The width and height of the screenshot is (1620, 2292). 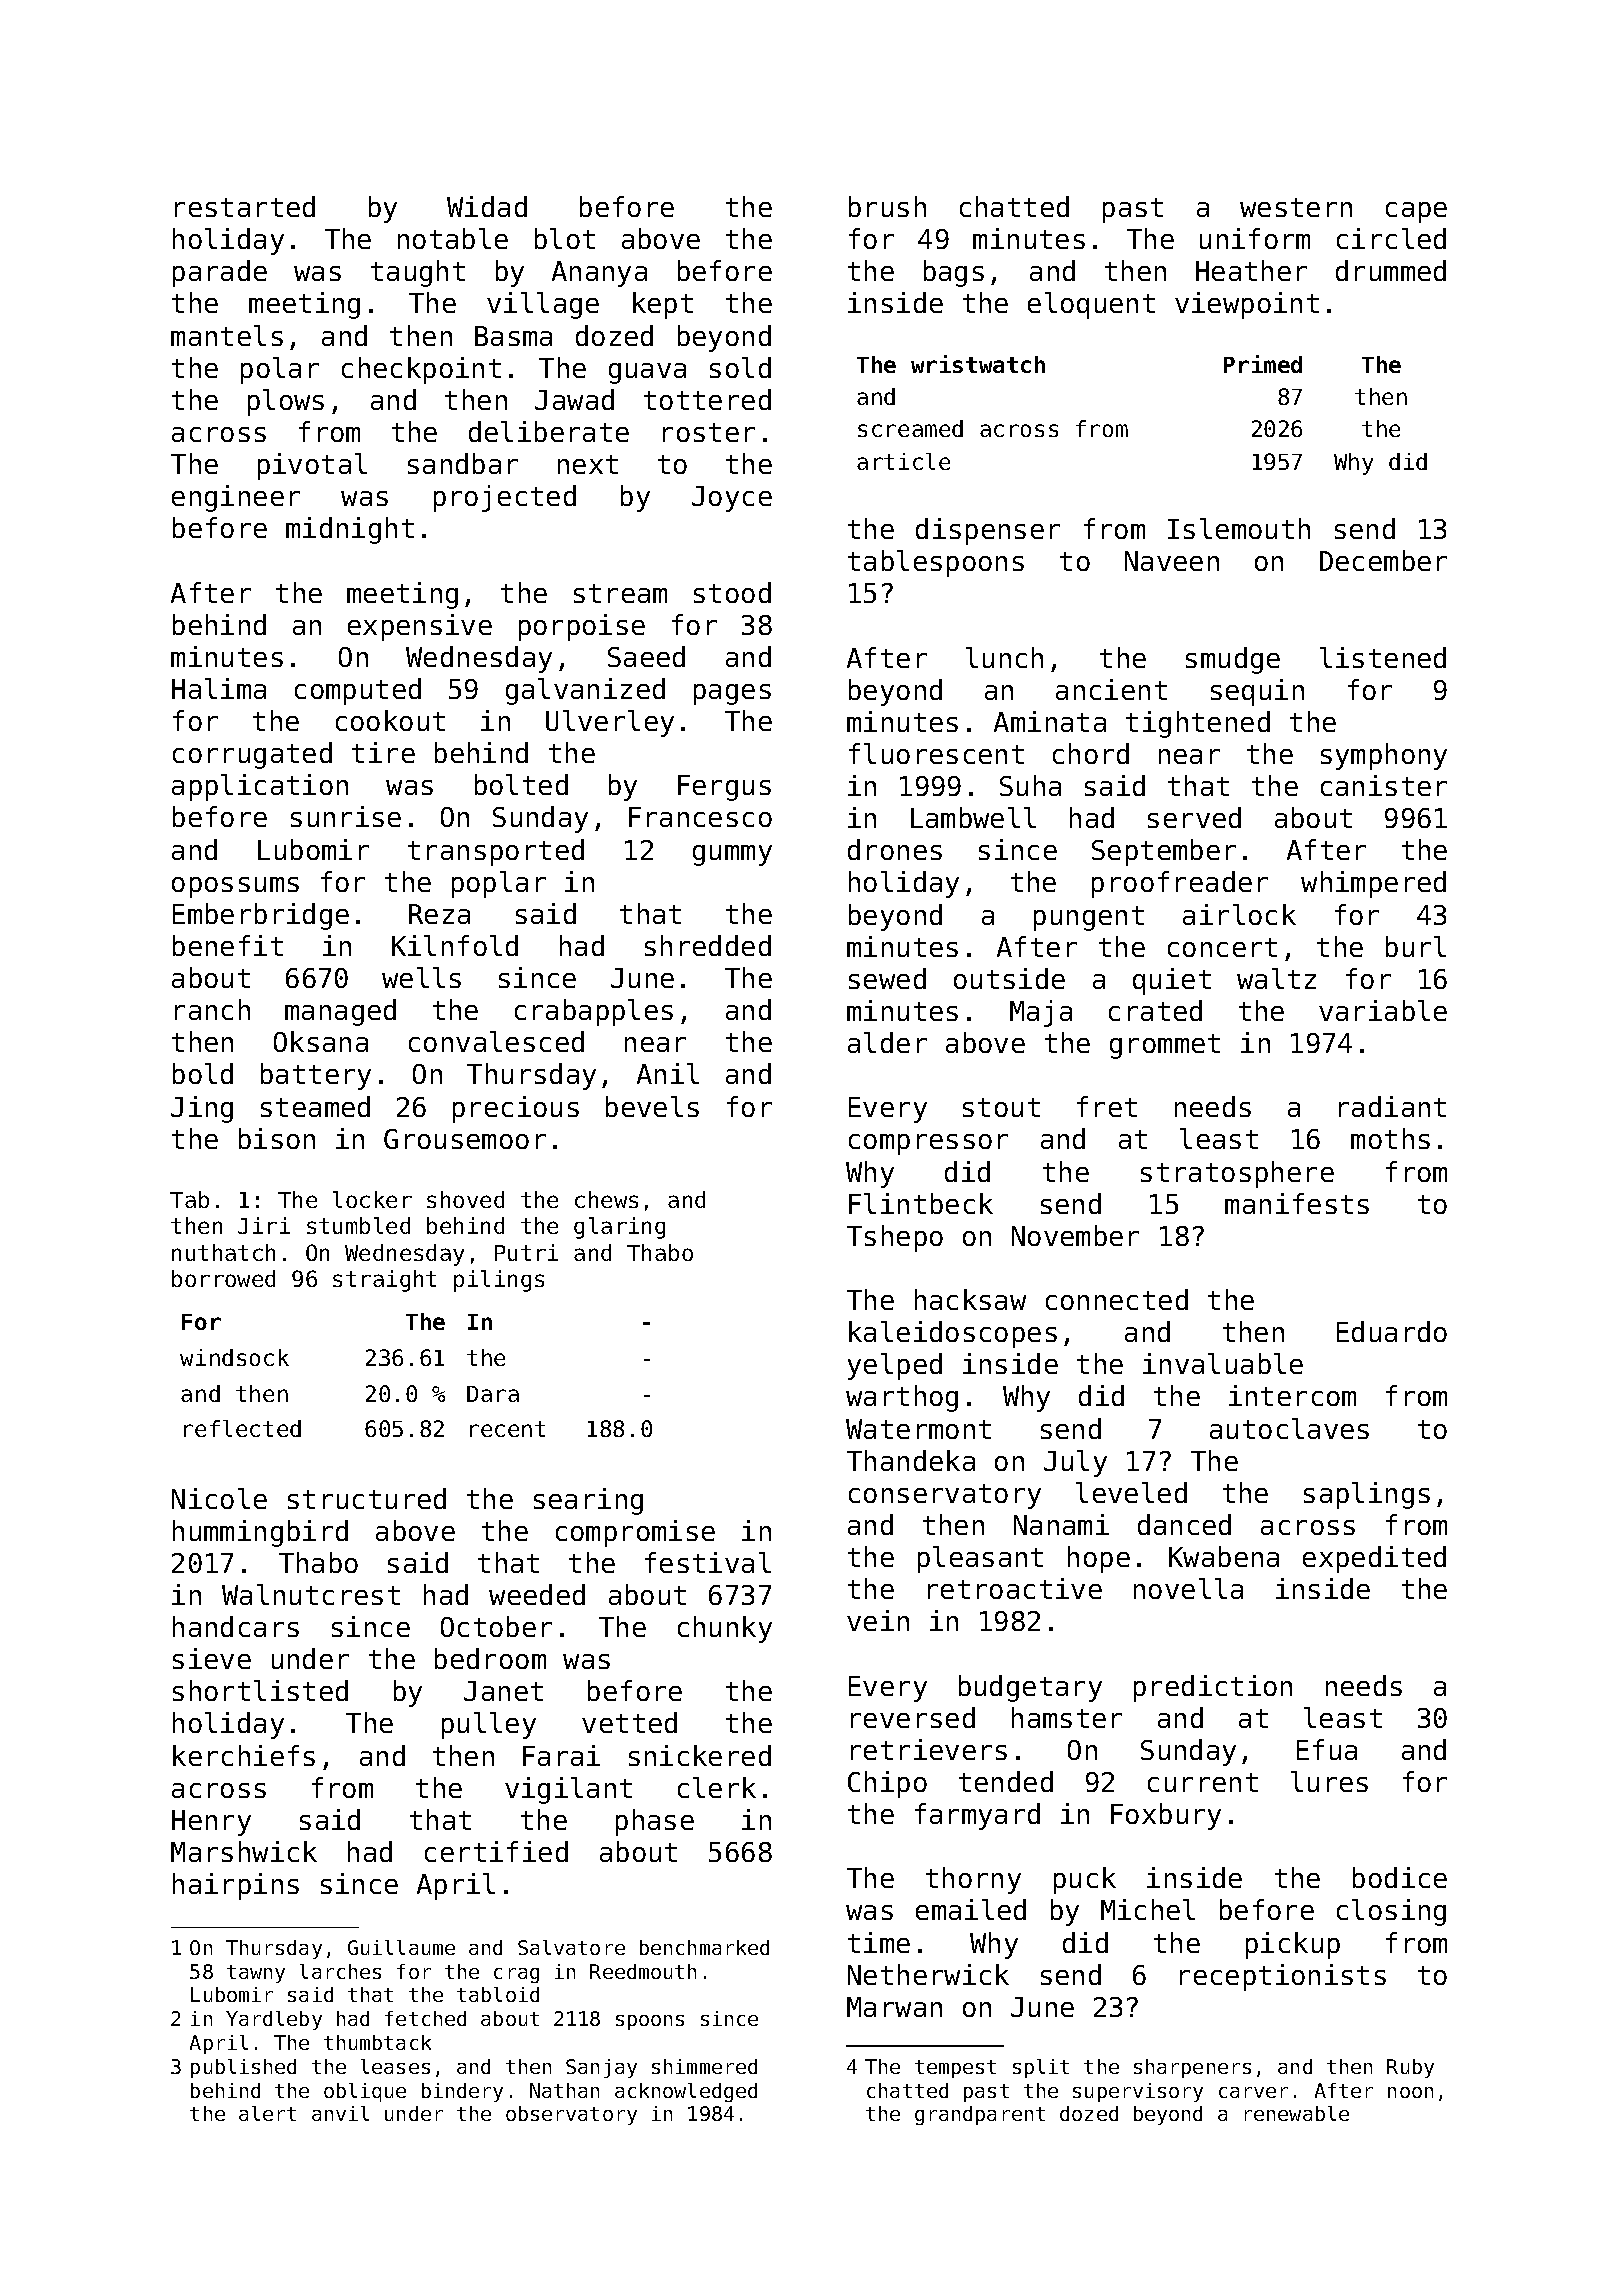 What do you see at coordinates (235, 887) in the screenshot?
I see `opossums` at bounding box center [235, 887].
